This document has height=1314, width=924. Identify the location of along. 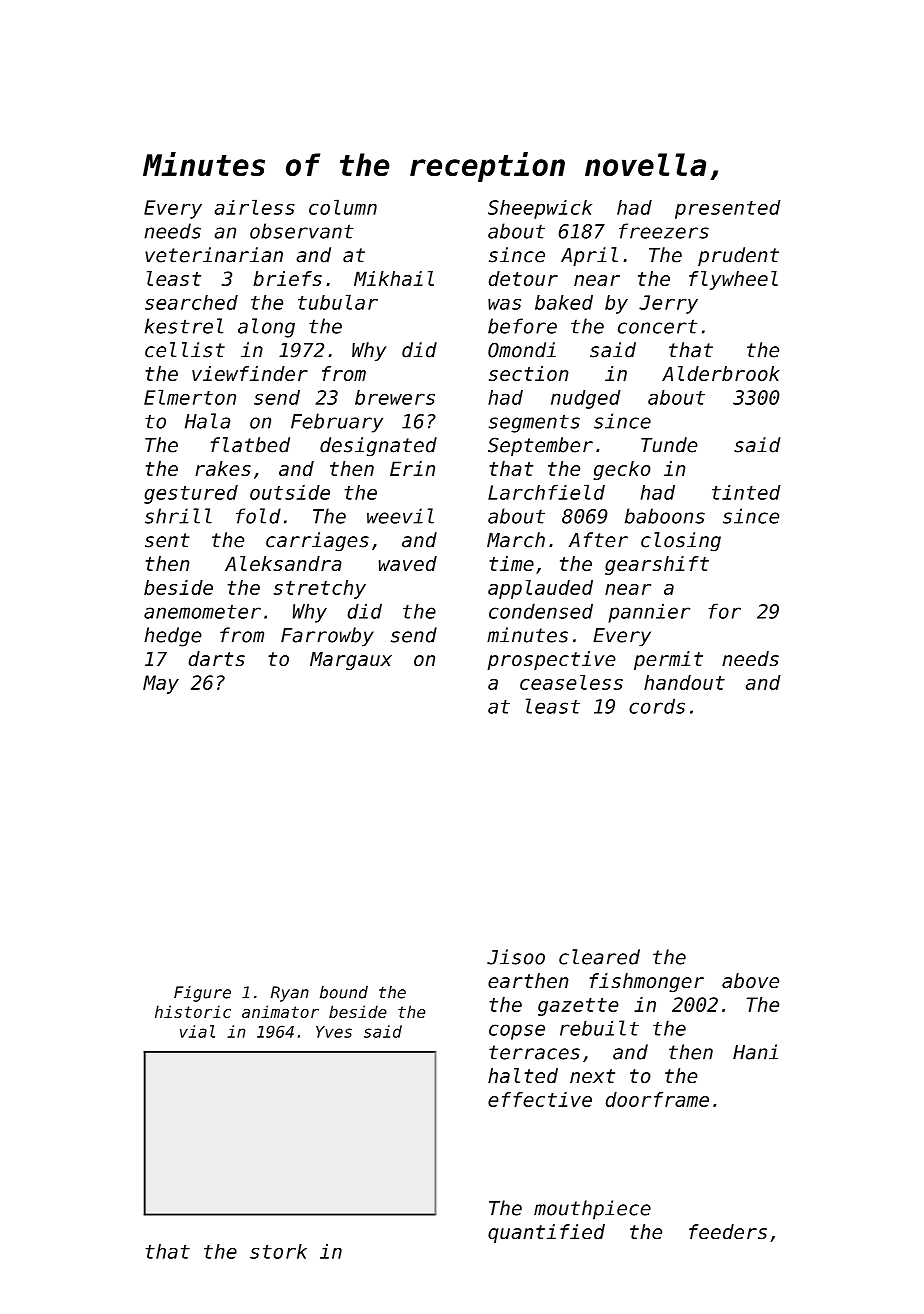
(266, 328).
